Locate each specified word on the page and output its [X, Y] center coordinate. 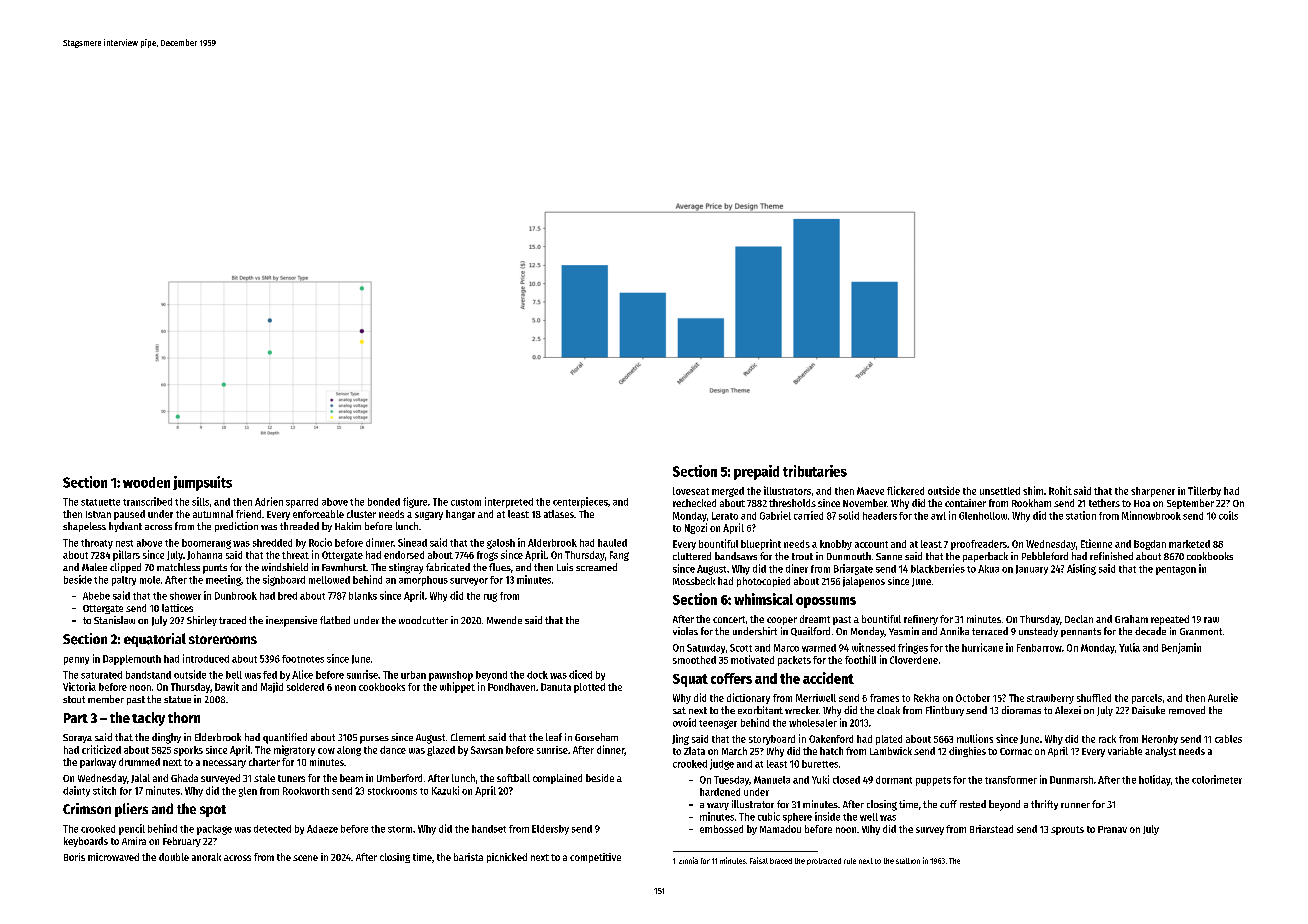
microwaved [113, 857]
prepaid [756, 472]
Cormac [1016, 751]
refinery [921, 620]
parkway [98, 763]
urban [413, 675]
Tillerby [1204, 491]
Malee [94, 567]
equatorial [155, 640]
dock [537, 675]
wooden [146, 482]
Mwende [504, 620]
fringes [913, 648]
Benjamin [1181, 648]
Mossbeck [694, 581]
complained [557, 779]
